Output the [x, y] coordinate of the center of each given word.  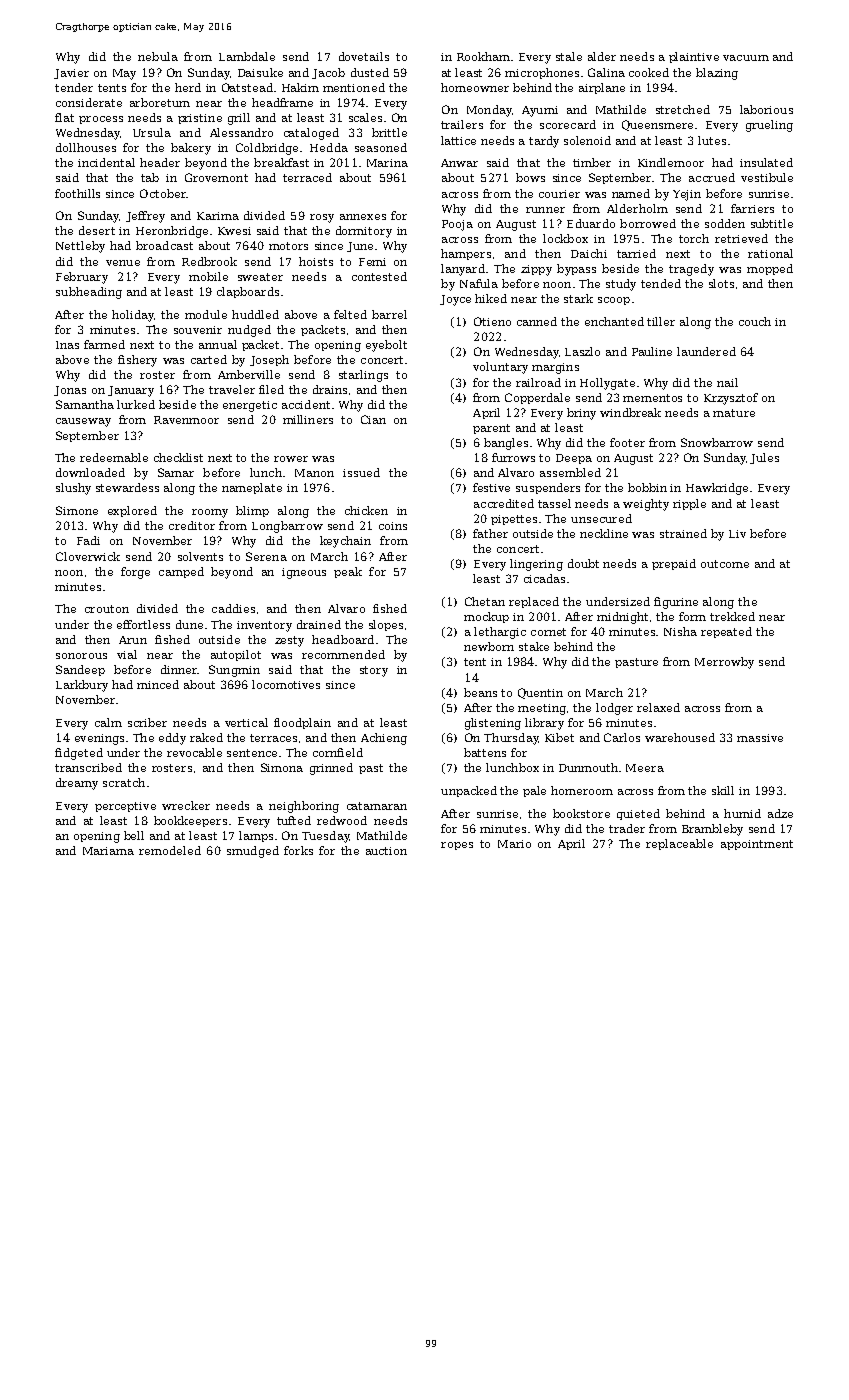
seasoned [381, 147]
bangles [506, 444]
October [163, 193]
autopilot [236, 655]
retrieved [741, 238]
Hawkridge [717, 489]
